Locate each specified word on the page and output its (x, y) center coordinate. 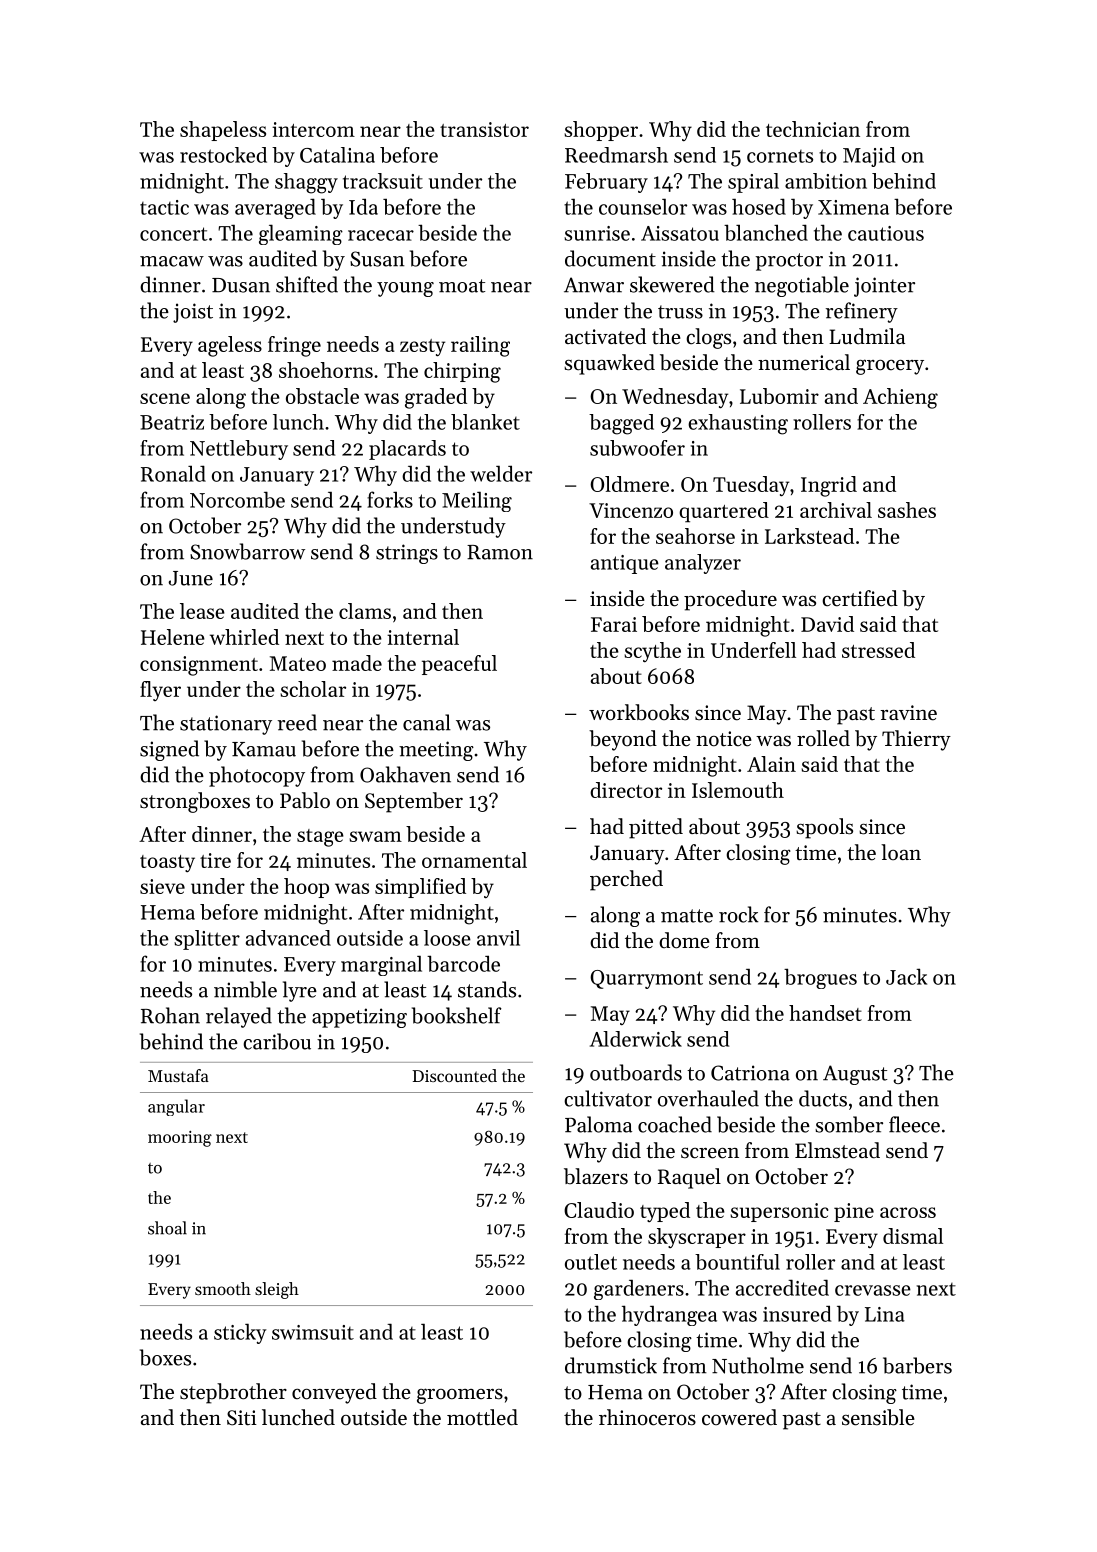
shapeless (223, 131)
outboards (636, 1072)
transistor (484, 129)
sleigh (277, 1290)
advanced (288, 938)
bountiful (737, 1262)
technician (813, 129)
